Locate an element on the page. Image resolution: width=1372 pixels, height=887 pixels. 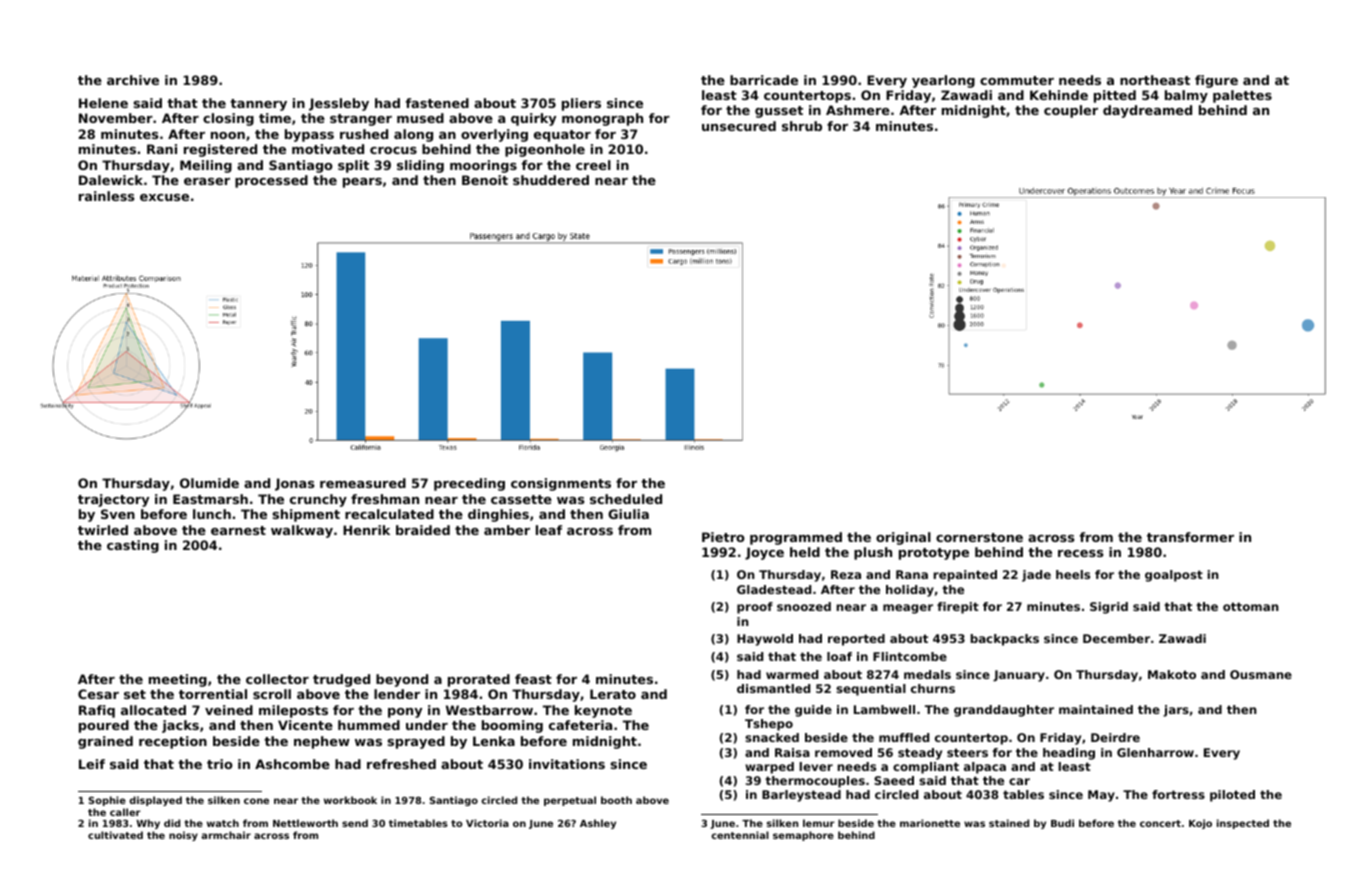
transformer is located at coordinates (1190, 537).
